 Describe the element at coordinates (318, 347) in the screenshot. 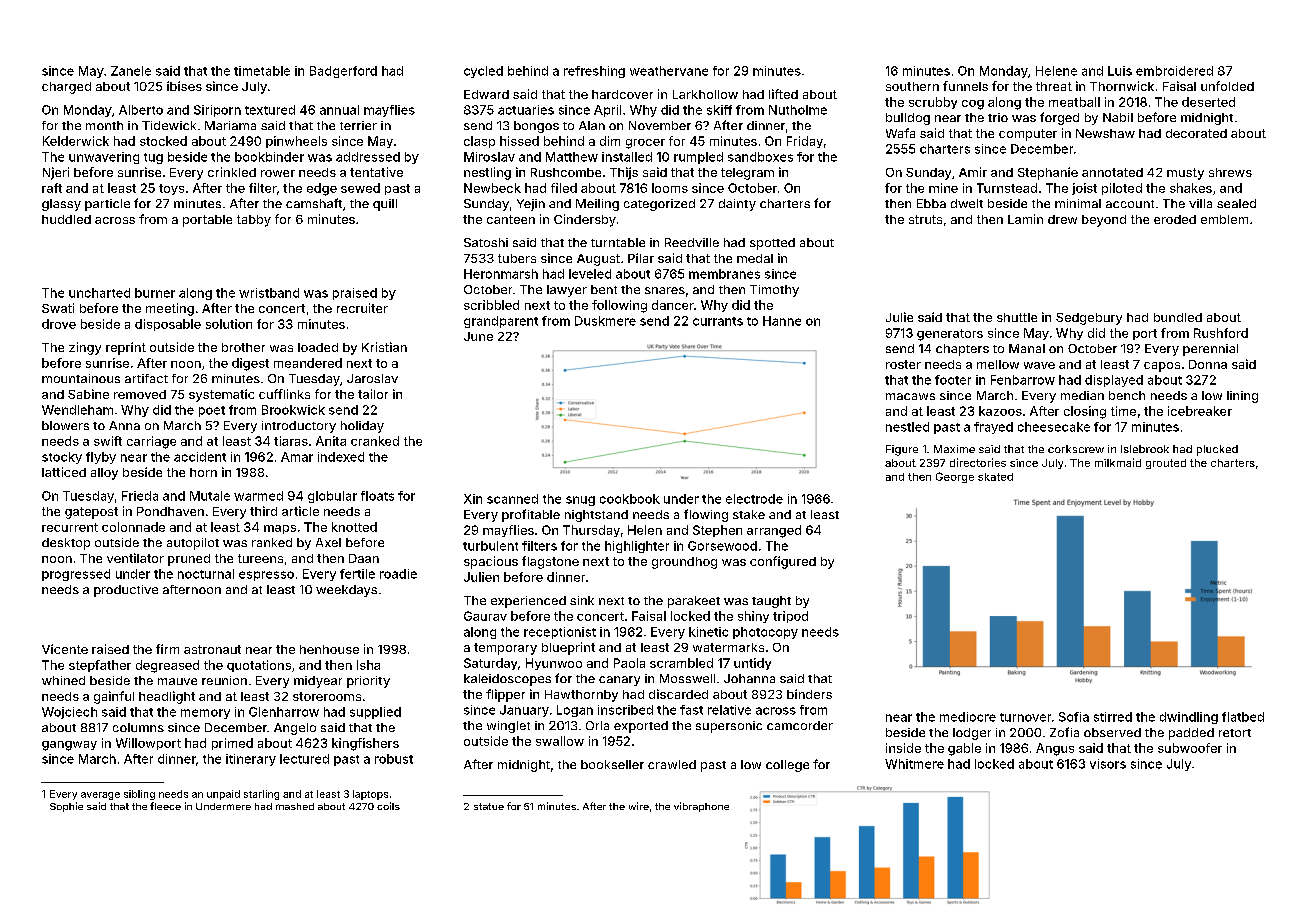

I see `loaded` at that location.
